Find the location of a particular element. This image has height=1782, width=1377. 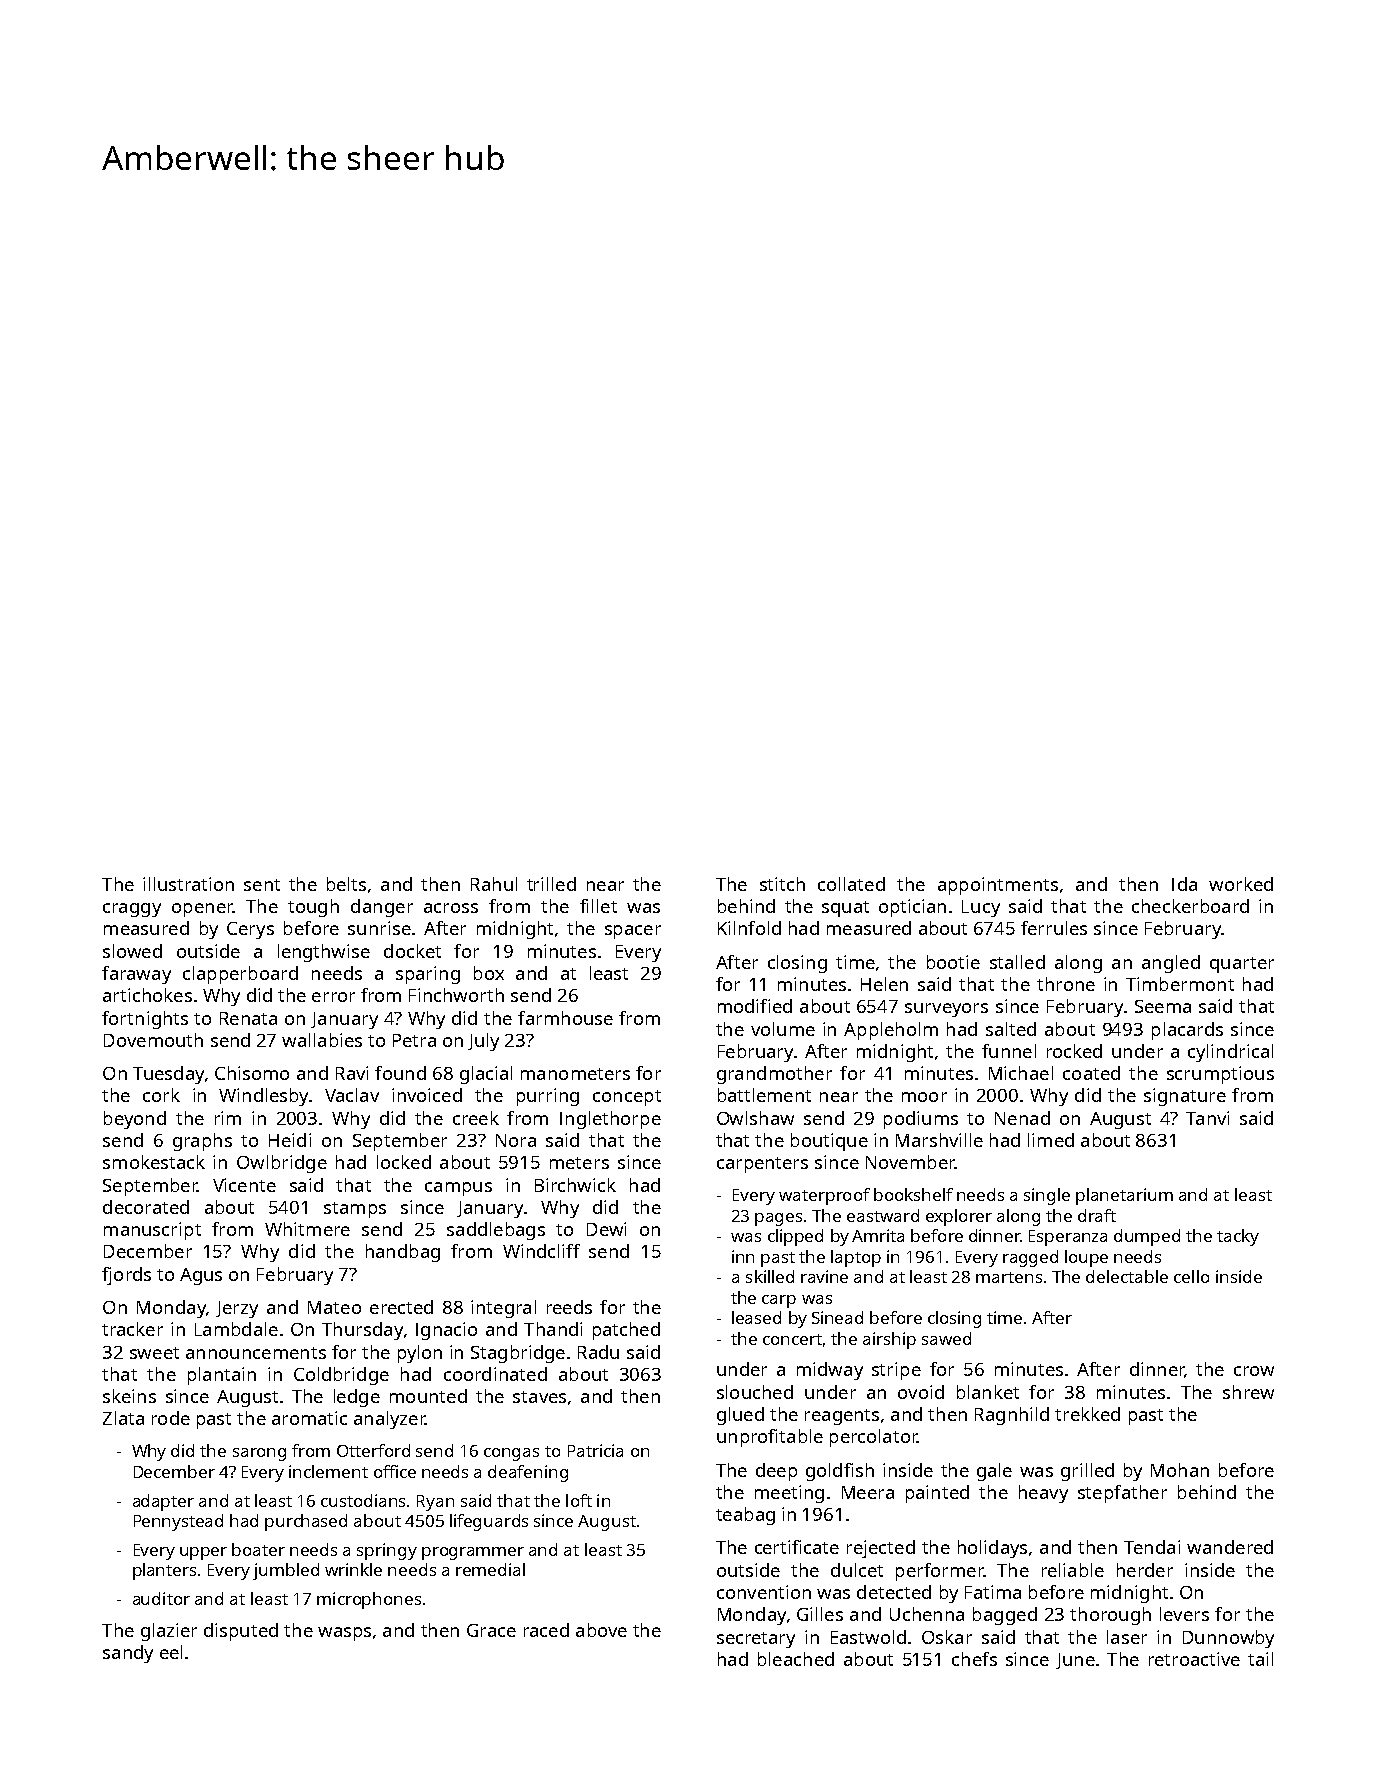

purchased is located at coordinates (306, 1522).
